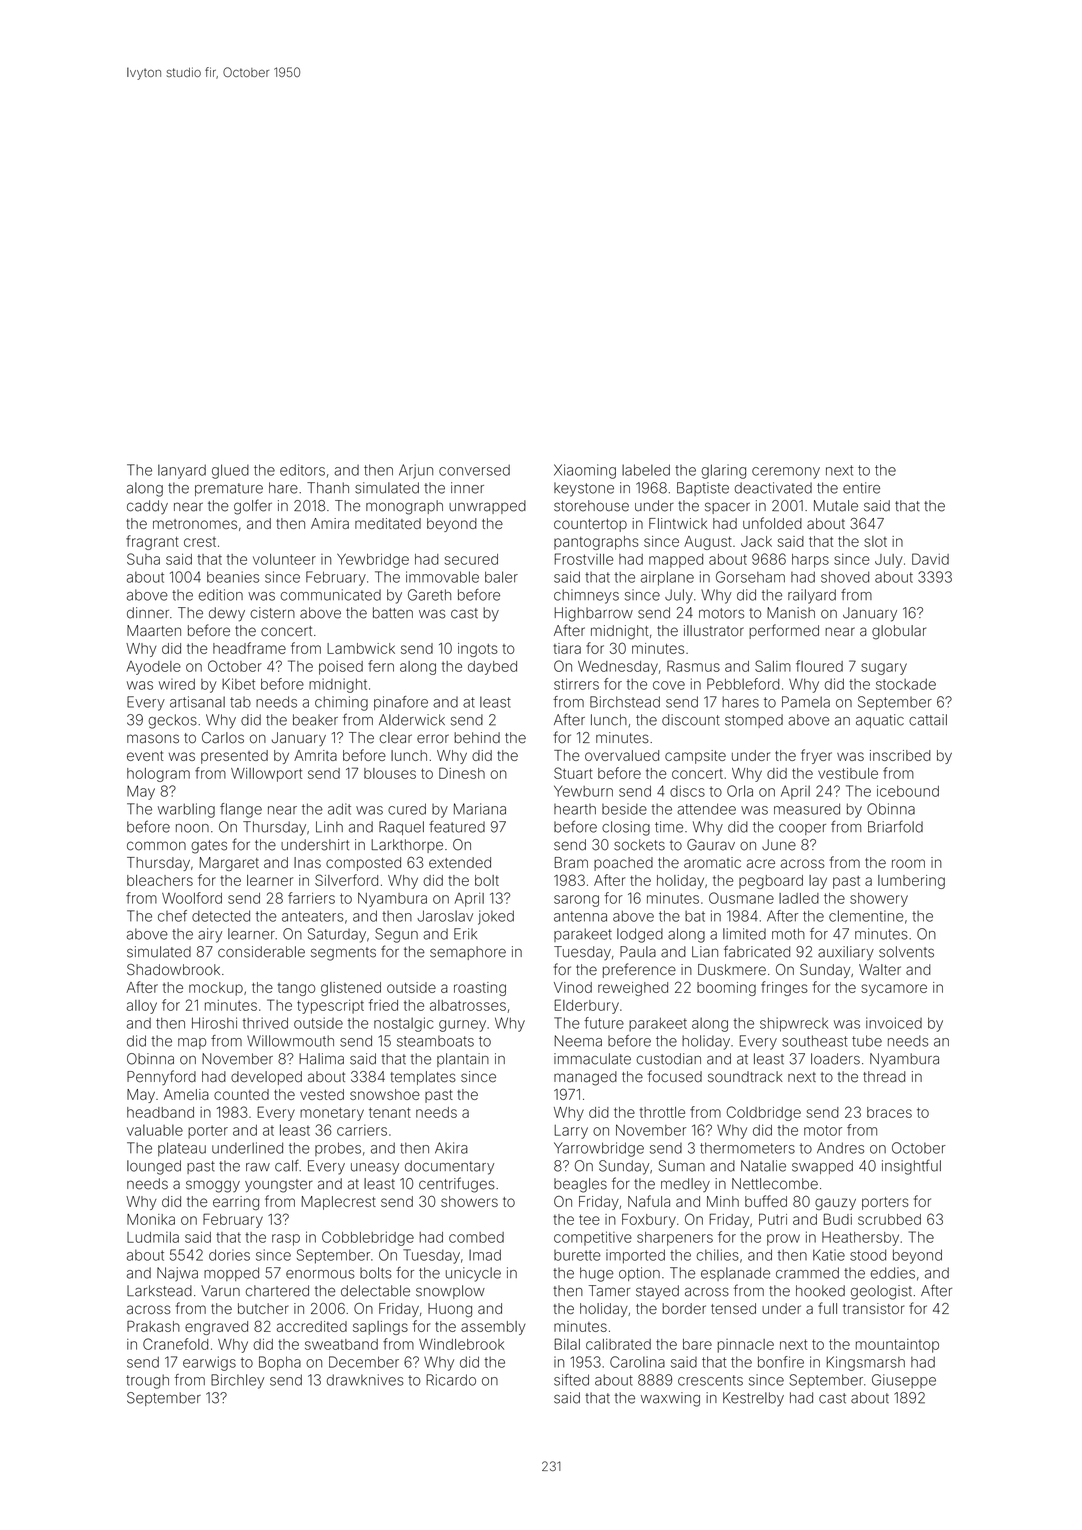 The width and height of the document is (1082, 1530). I want to click on lay, so click(818, 882).
